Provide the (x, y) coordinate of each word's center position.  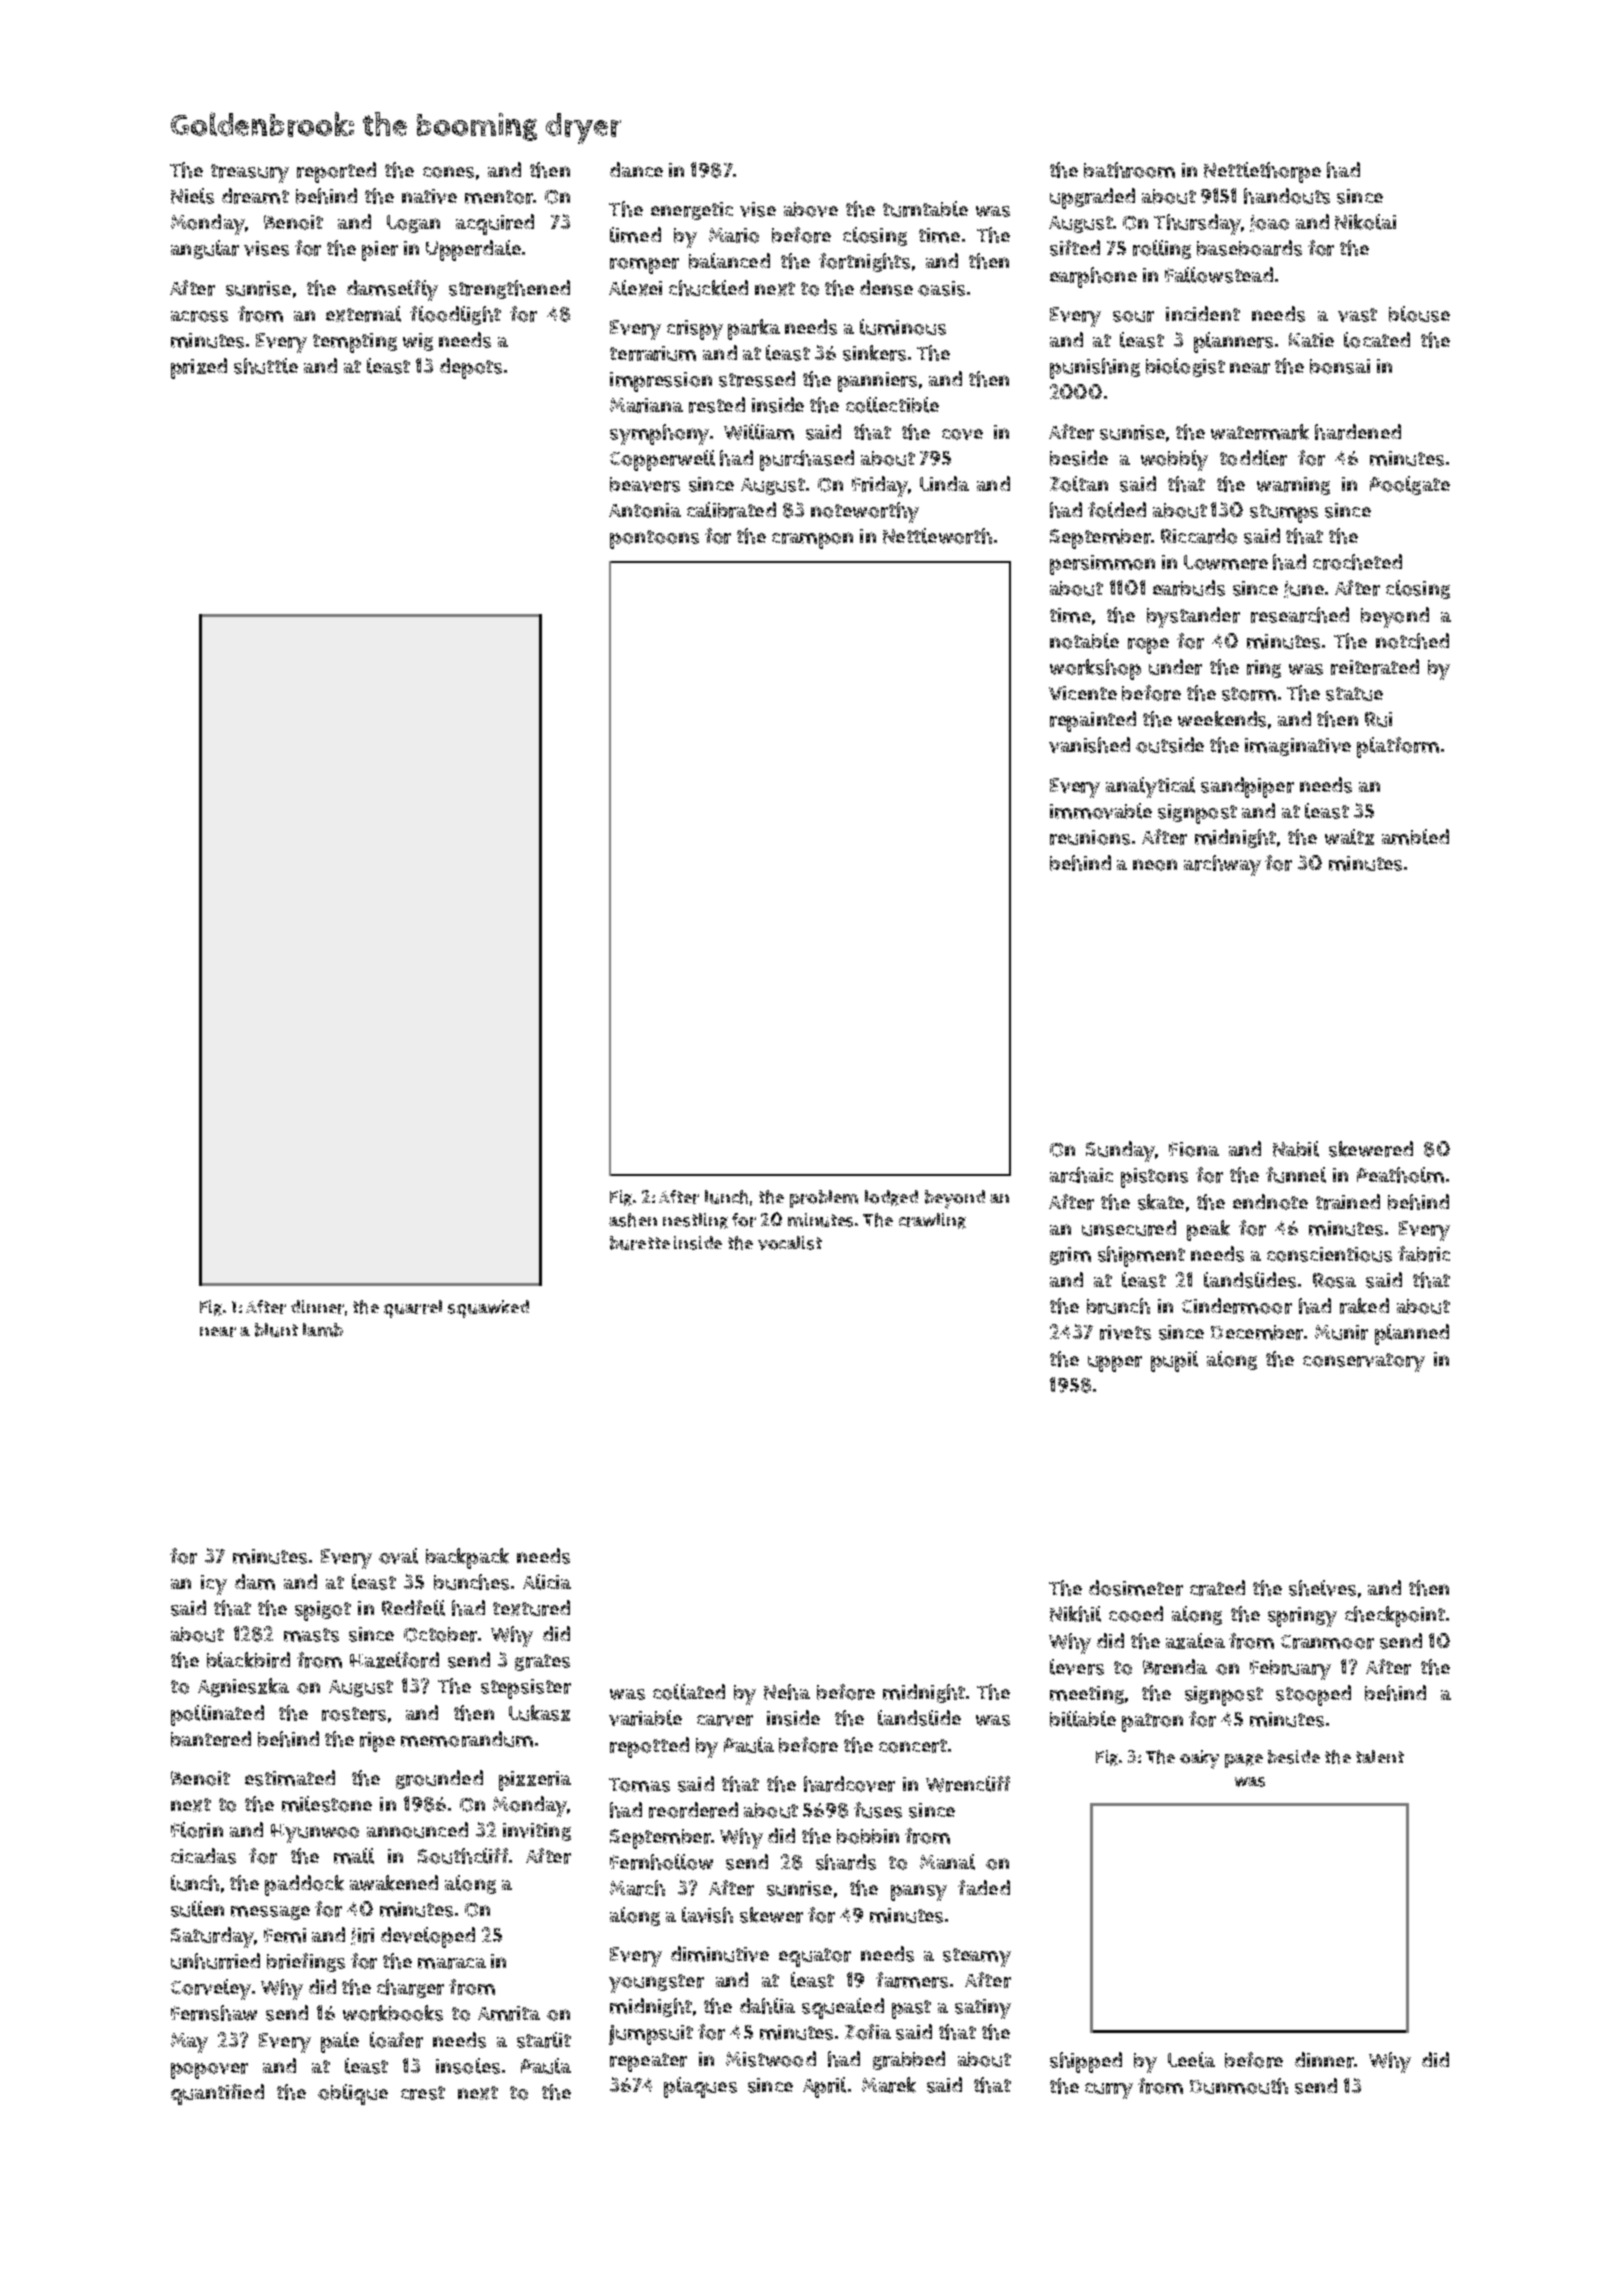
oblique (353, 2094)
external (363, 314)
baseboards (1249, 248)
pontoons (654, 539)
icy (214, 1585)
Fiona (1194, 1149)
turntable (925, 209)
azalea (1195, 1641)
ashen (633, 1220)
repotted (649, 1747)
